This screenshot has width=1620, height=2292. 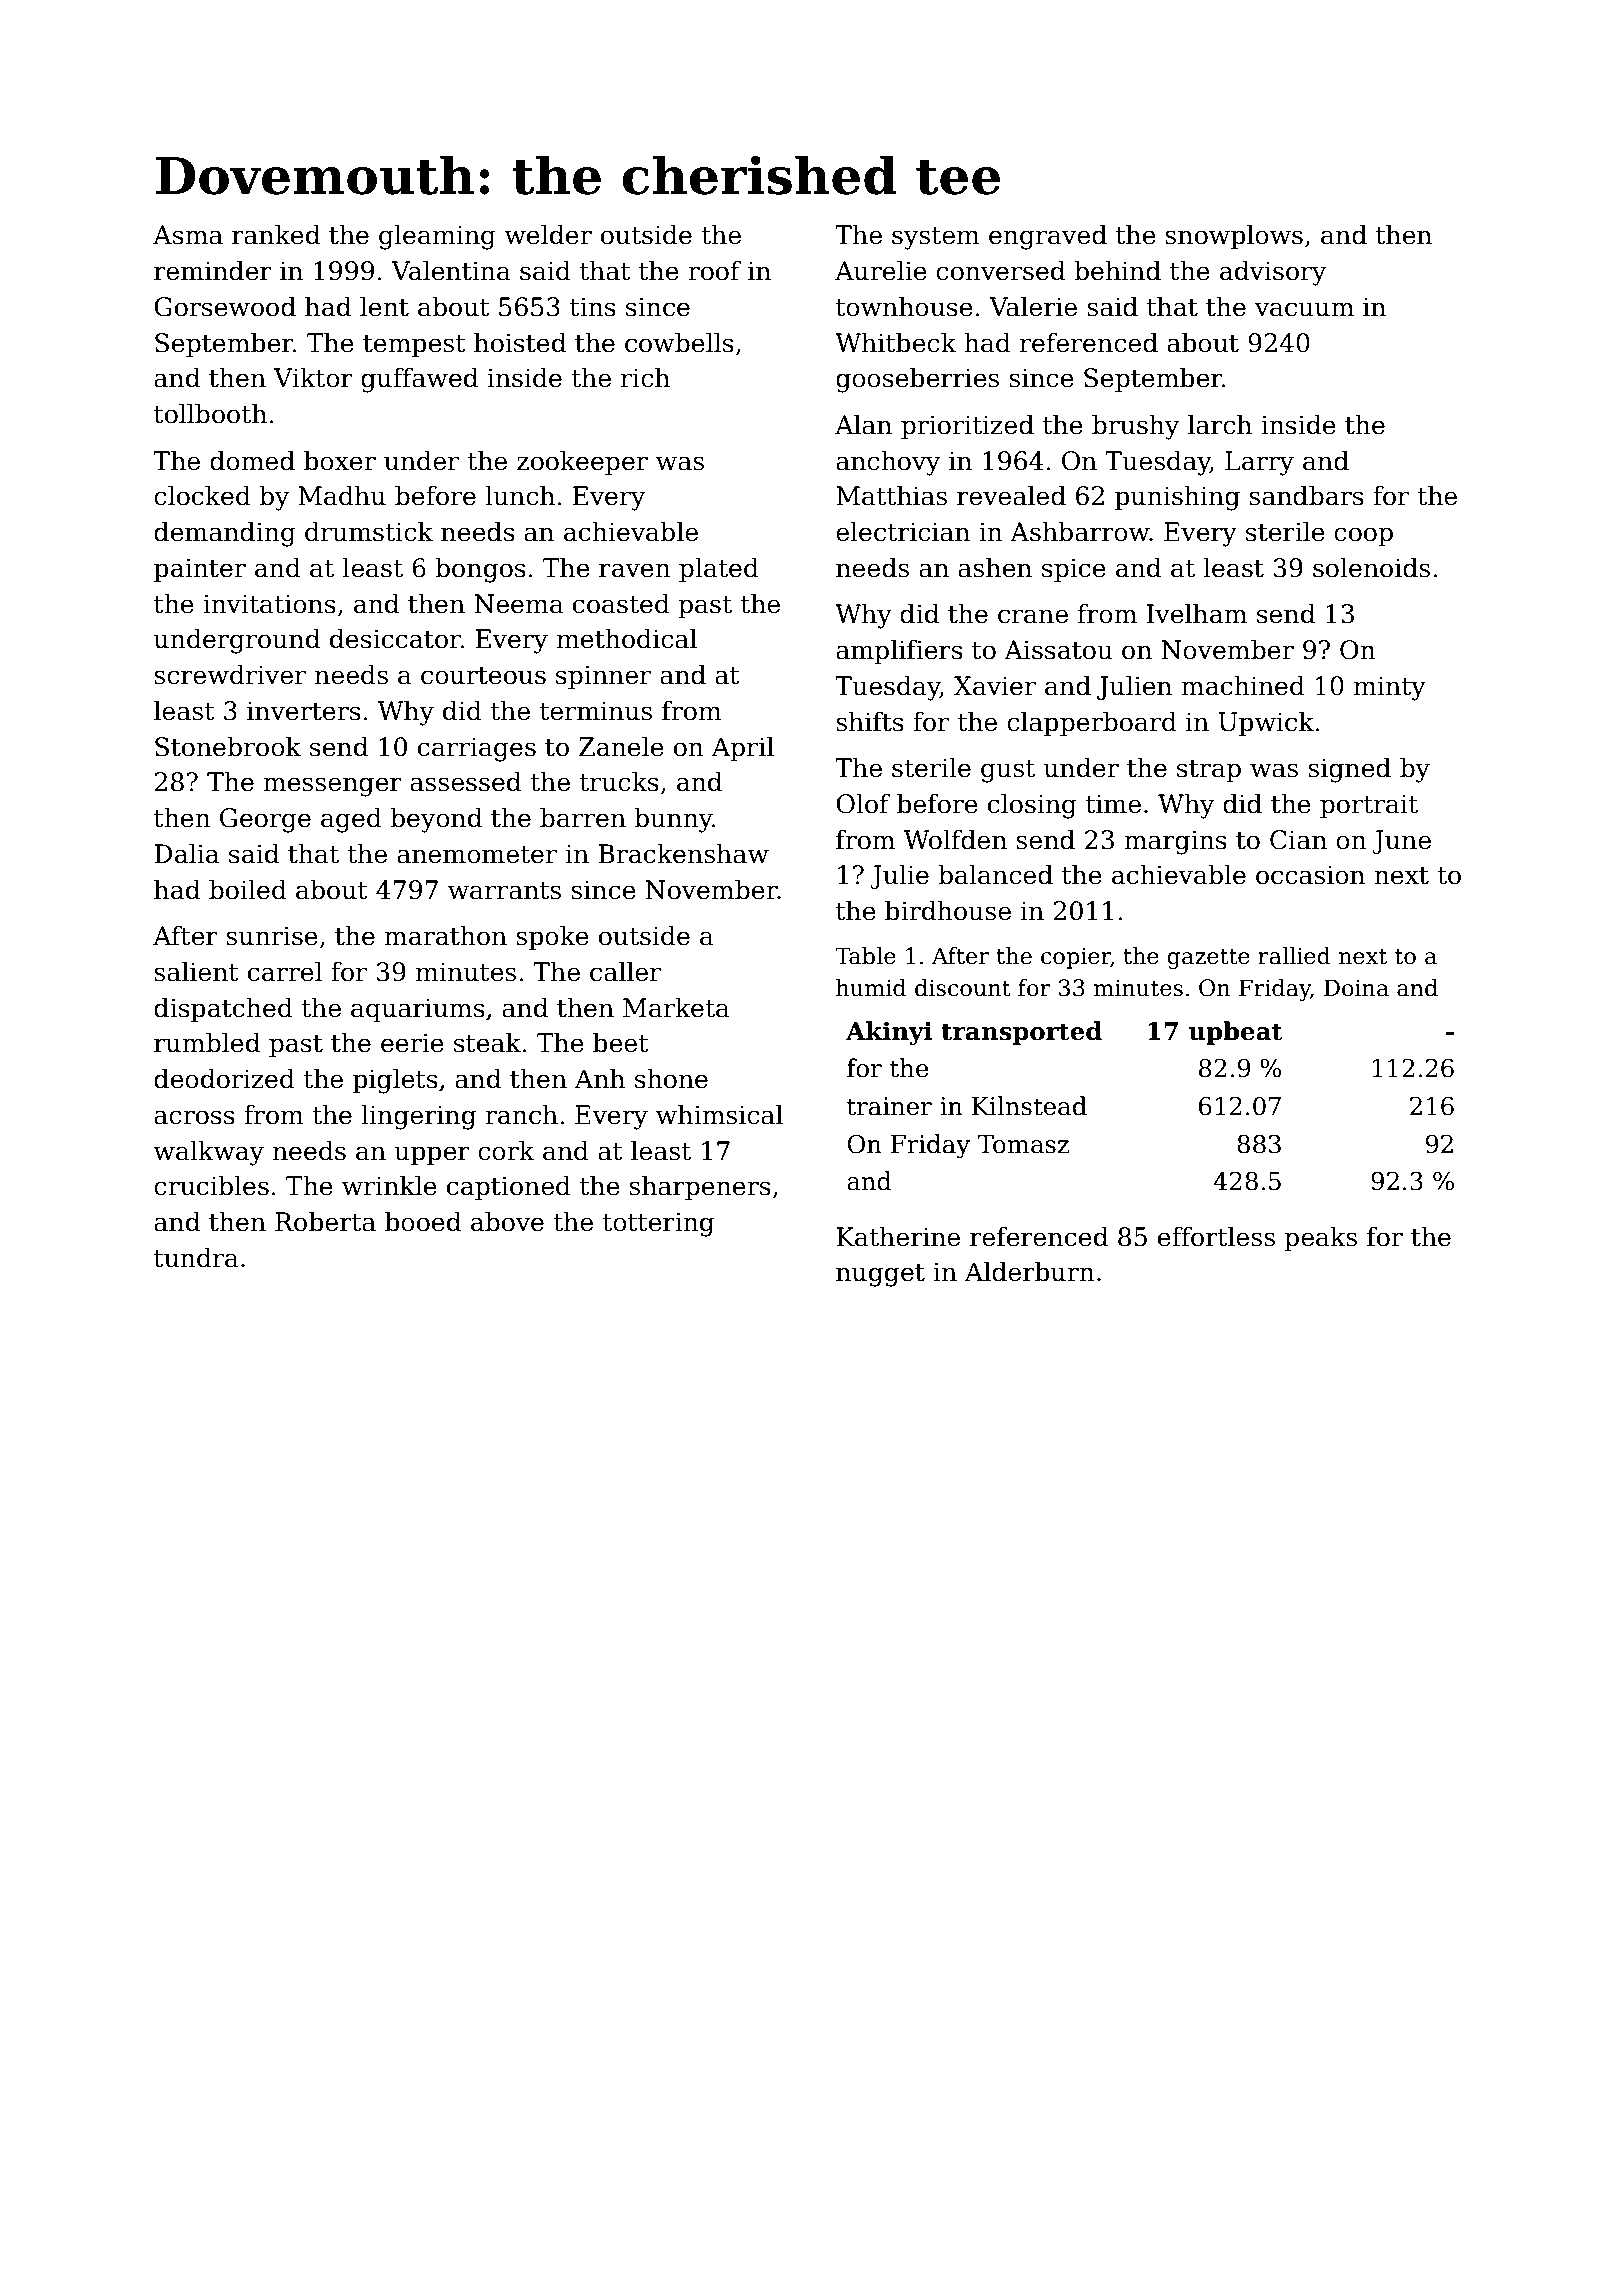 What do you see at coordinates (870, 721) in the screenshot?
I see `shifts` at bounding box center [870, 721].
